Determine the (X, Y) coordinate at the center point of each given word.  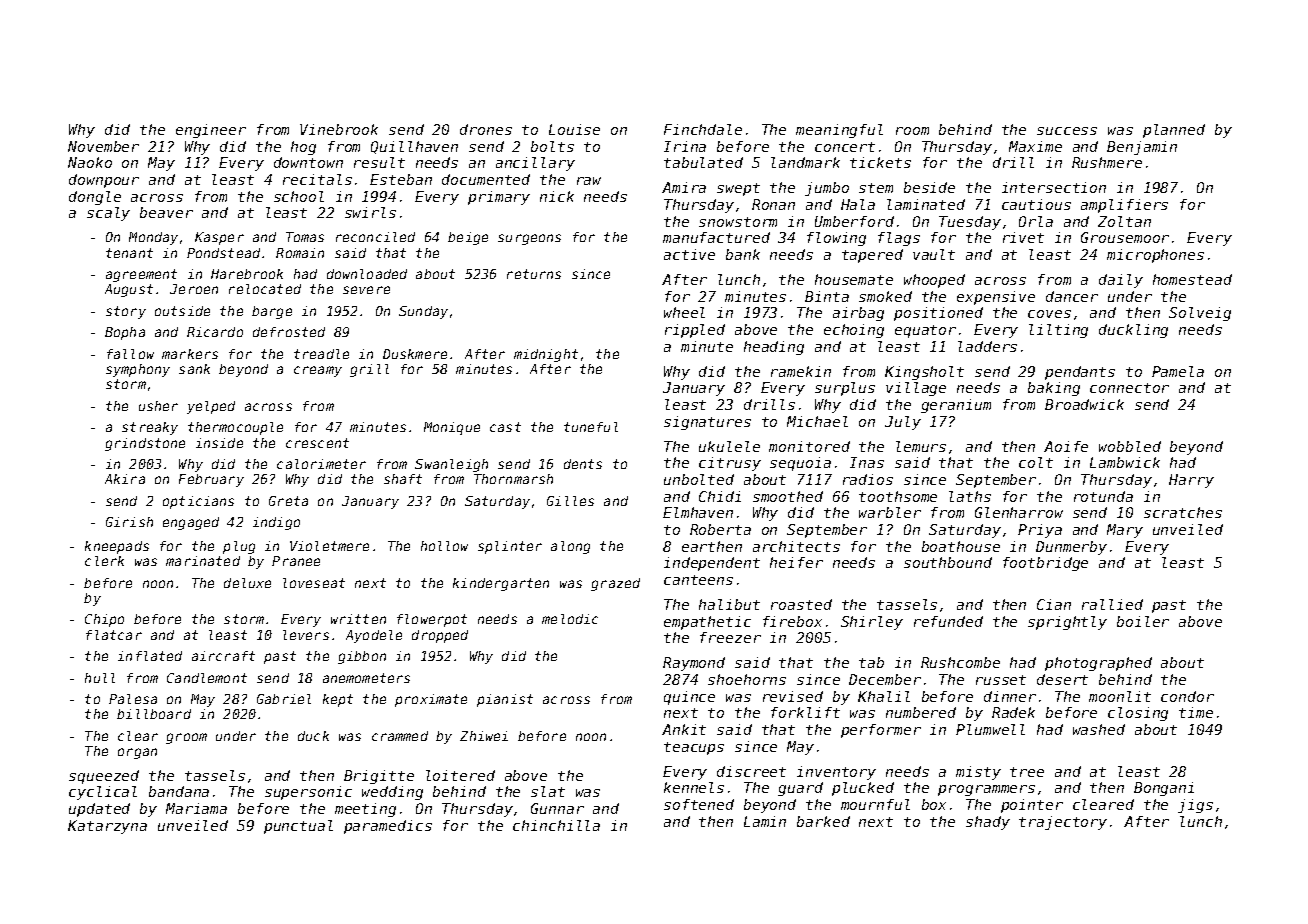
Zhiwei (484, 736)
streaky (150, 428)
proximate (431, 700)
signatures (707, 423)
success (1067, 131)
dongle (95, 198)
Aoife (1066, 446)
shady (988, 823)
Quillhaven (414, 147)
